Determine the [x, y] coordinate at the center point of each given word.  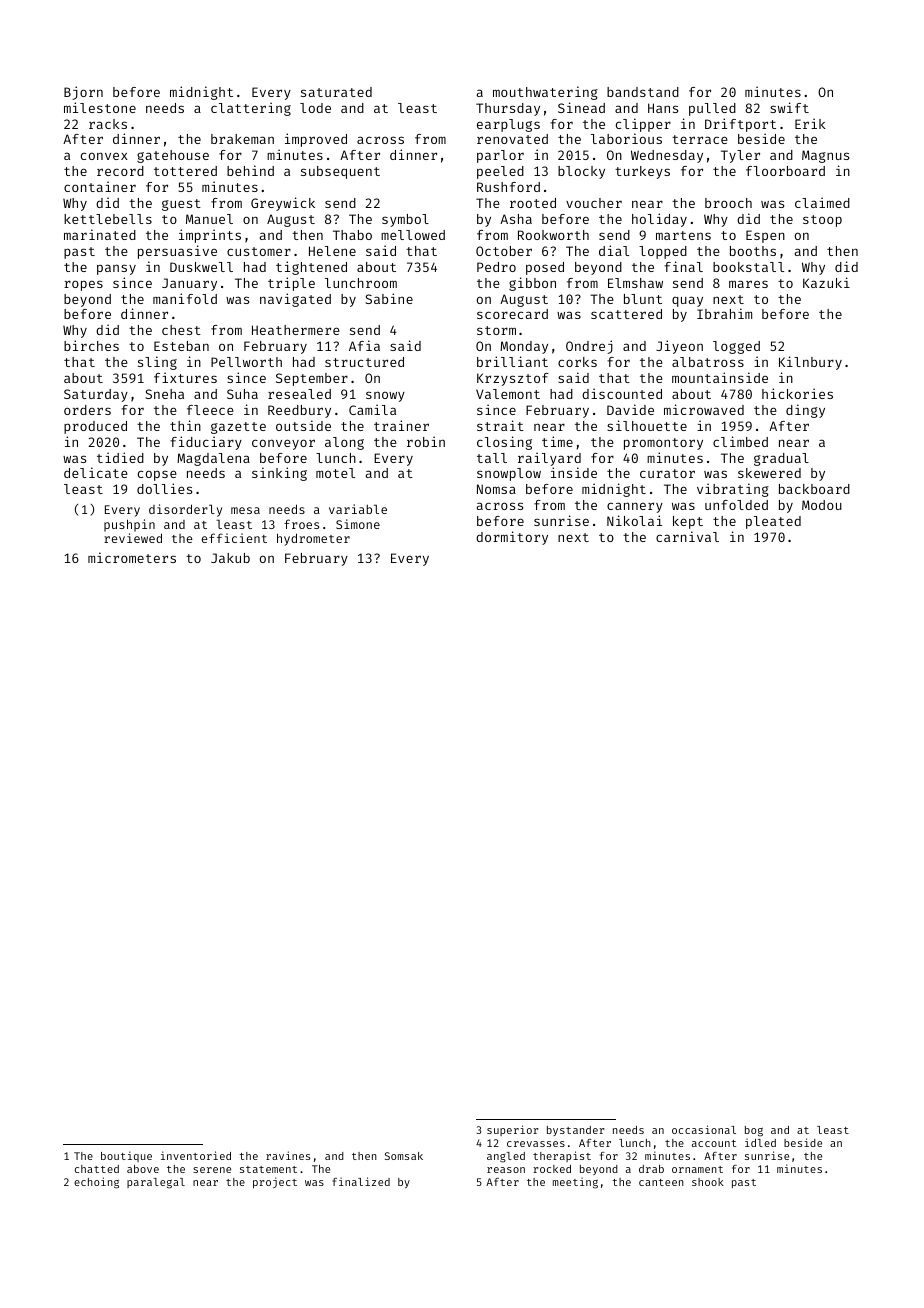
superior [513, 1130]
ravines [288, 1155]
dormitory [512, 538]
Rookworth [553, 235]
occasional [704, 1129]
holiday [659, 220]
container [100, 186]
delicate [96, 472]
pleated [773, 522]
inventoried [196, 1155]
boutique [126, 1156]
